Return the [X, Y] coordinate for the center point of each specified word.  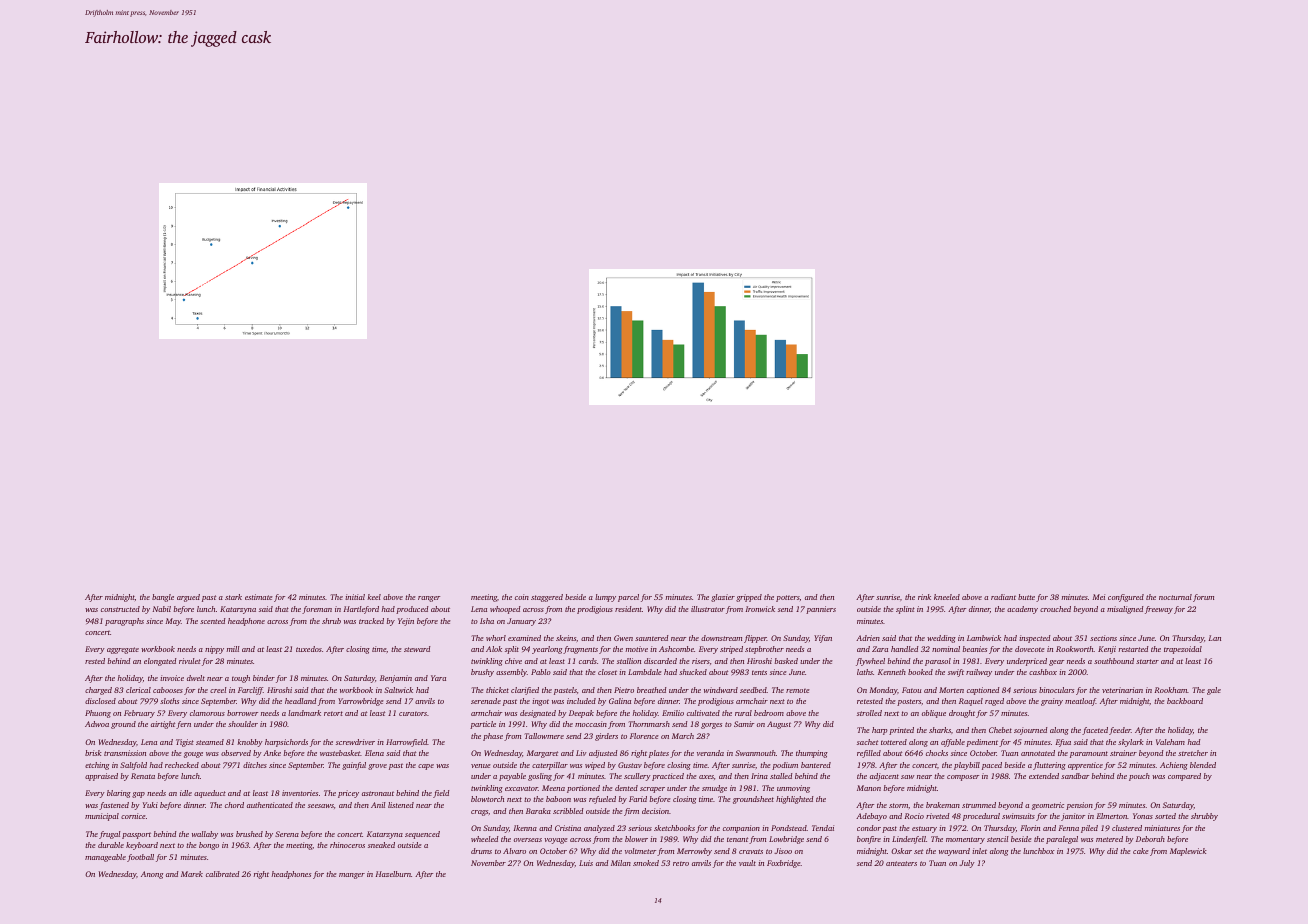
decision [655, 811]
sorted [1165, 816]
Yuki [150, 805]
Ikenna [525, 828]
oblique [934, 714]
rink [924, 597]
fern [183, 725]
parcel [628, 598]
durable [111, 845]
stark [233, 597]
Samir [744, 724]
